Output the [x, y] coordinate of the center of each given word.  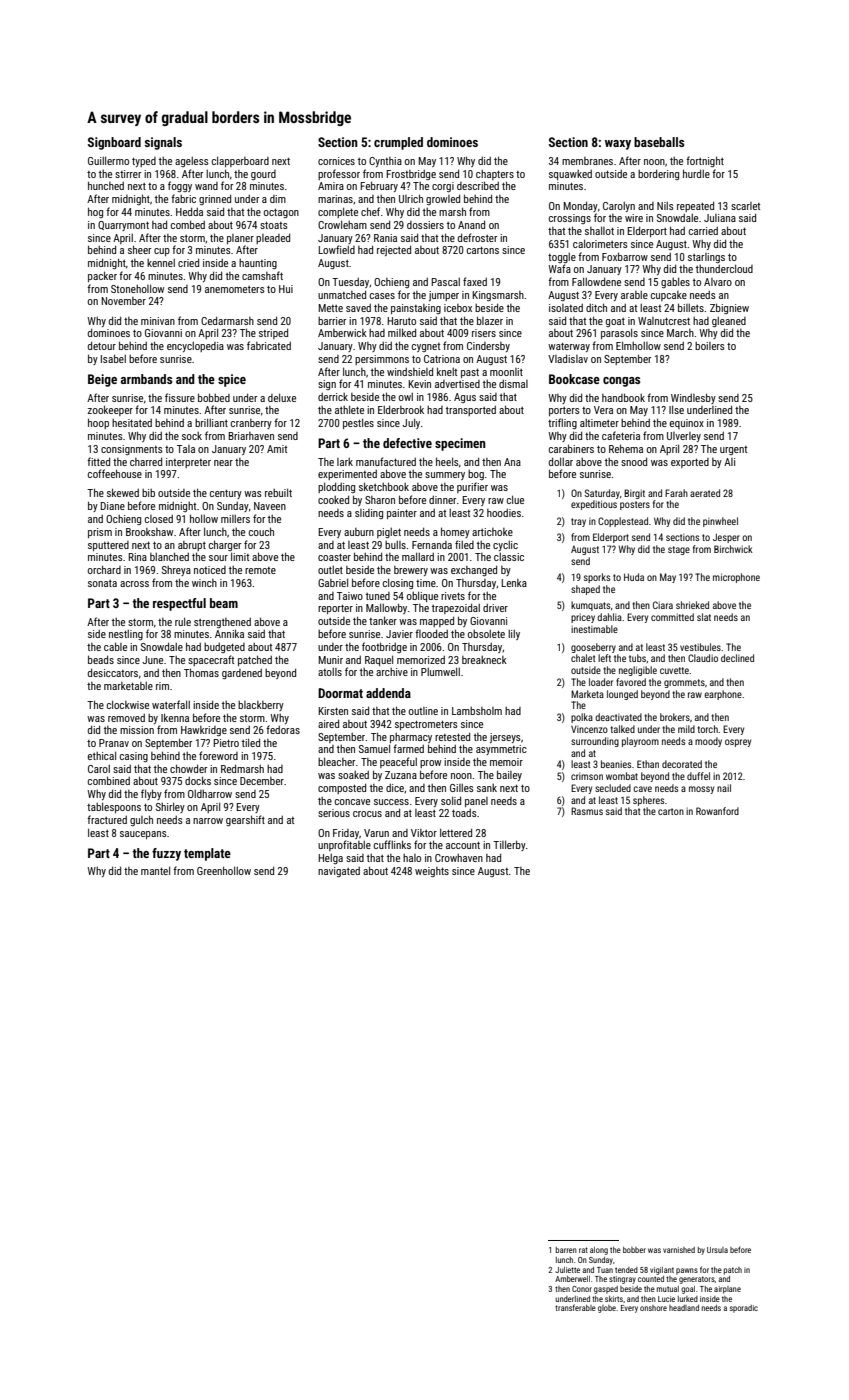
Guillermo [108, 160]
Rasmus [587, 811]
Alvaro [718, 282]
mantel [155, 870]
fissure [180, 397]
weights [432, 872]
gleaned [729, 322]
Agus [465, 398]
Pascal [445, 282]
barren [566, 1250]
